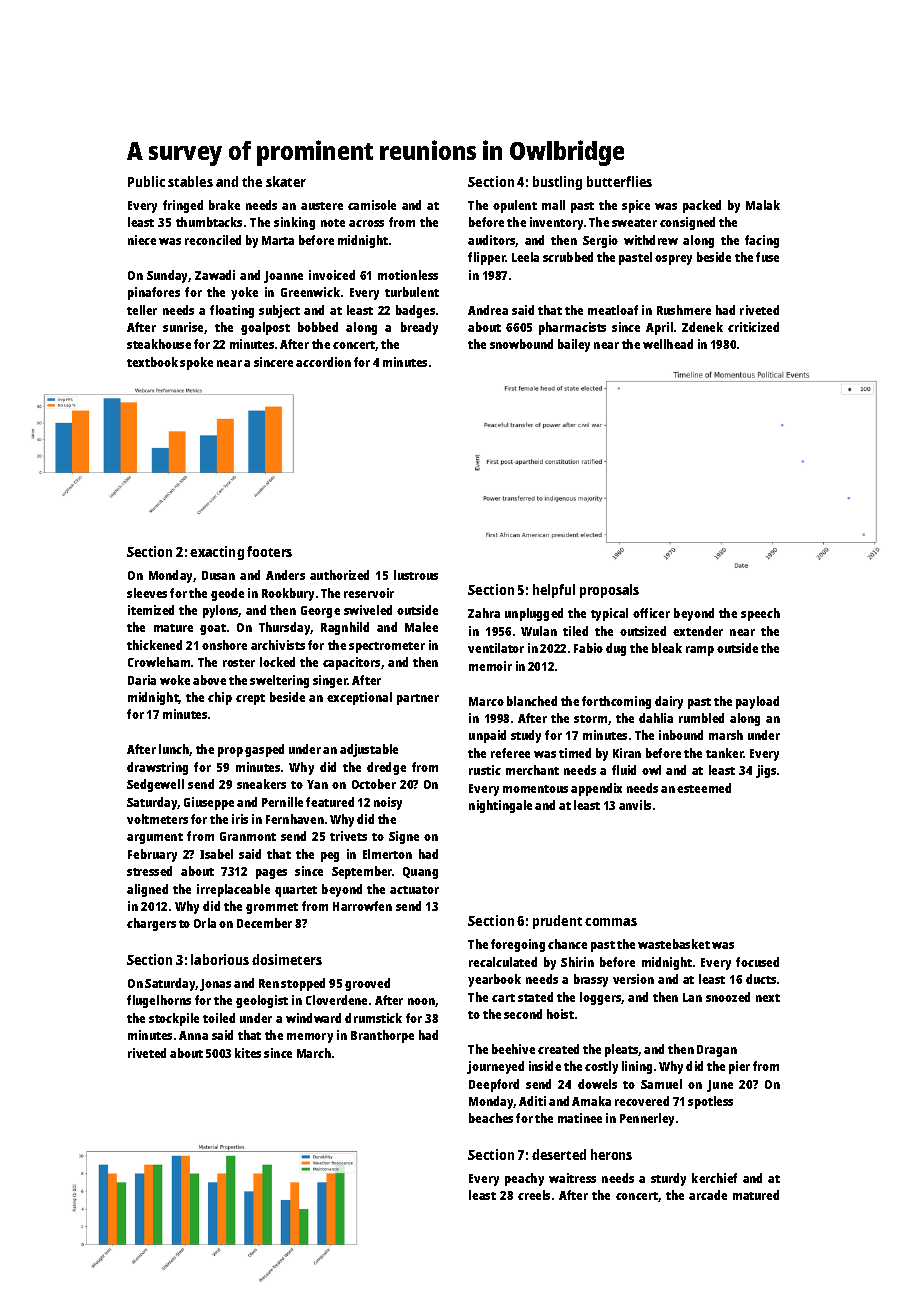  Describe the element at coordinates (286, 181) in the document. I see `skater` at that location.
